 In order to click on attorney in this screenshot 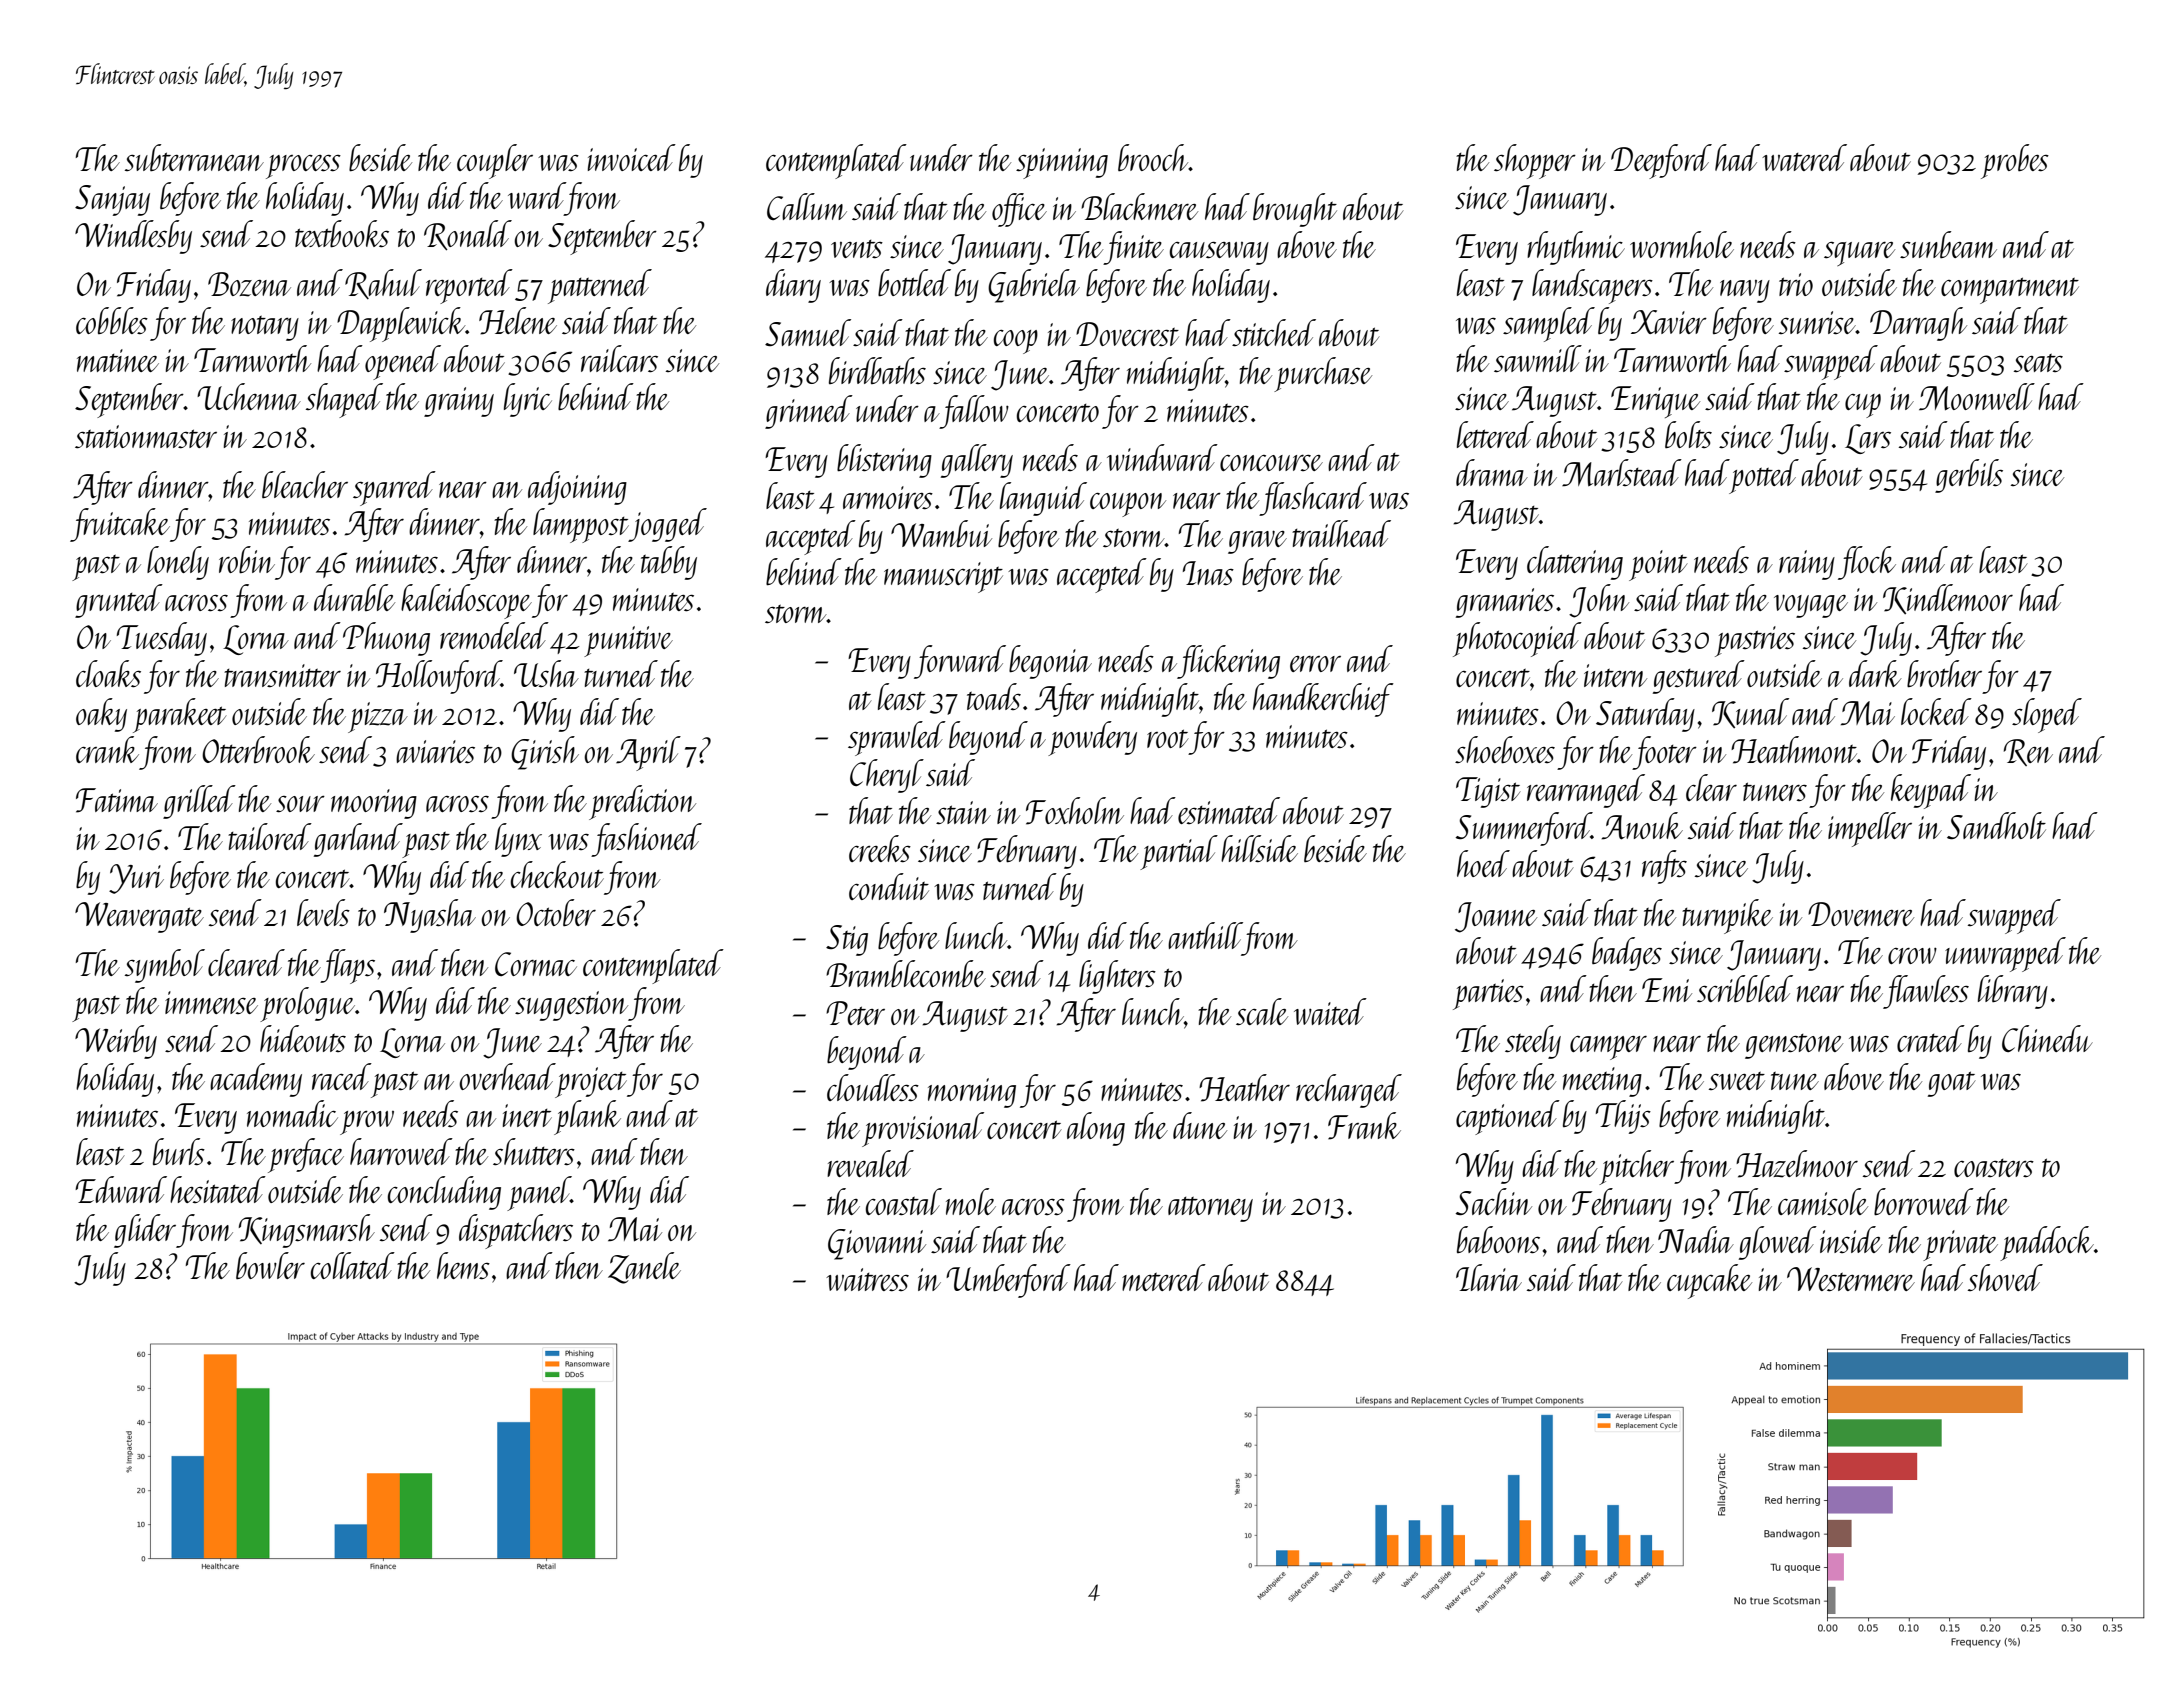, I will do `click(1210, 1209)`.
